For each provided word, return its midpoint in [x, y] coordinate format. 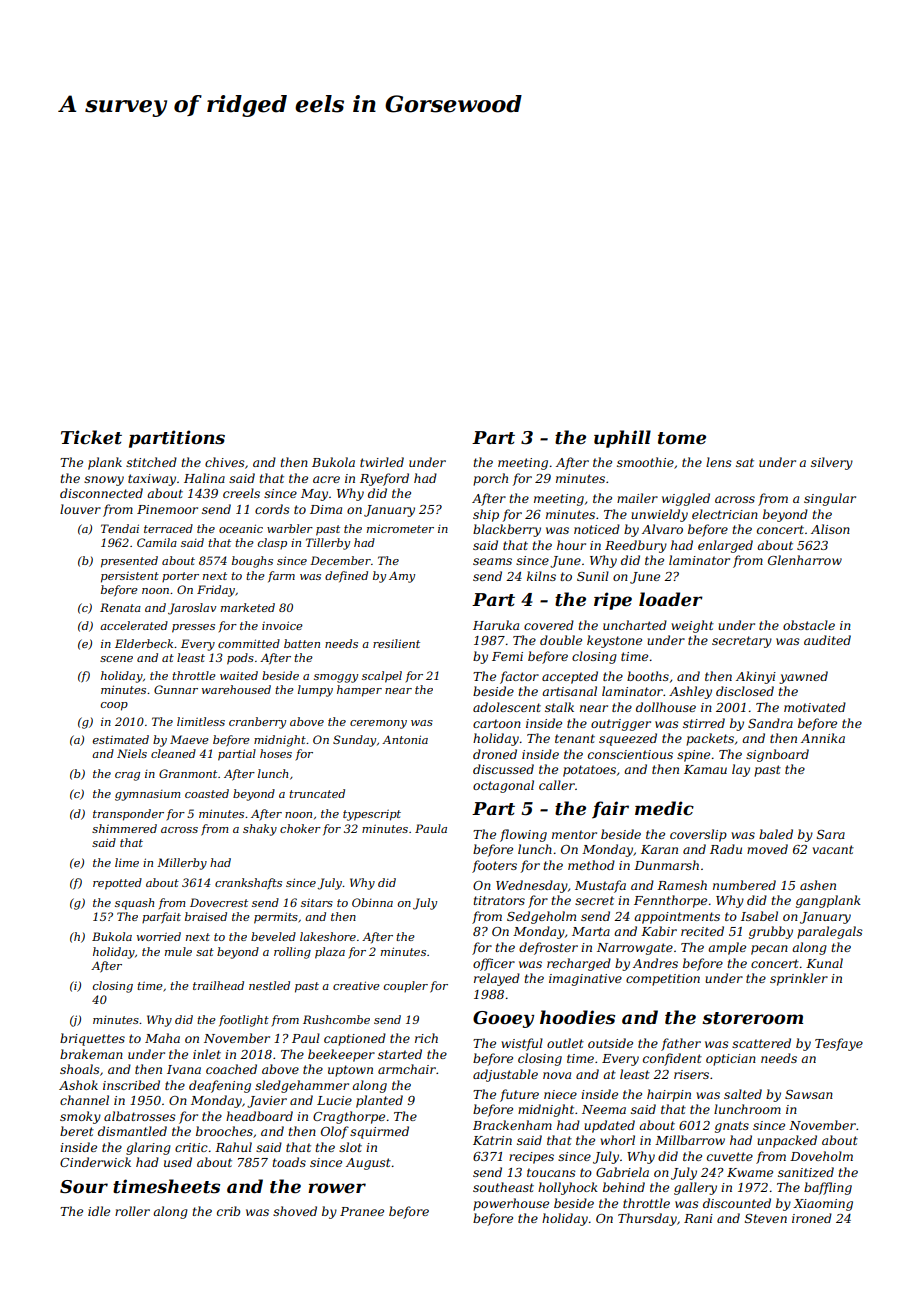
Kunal [824, 963]
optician [731, 1060]
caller [557, 785]
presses [193, 628]
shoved [295, 1211]
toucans [551, 1172]
